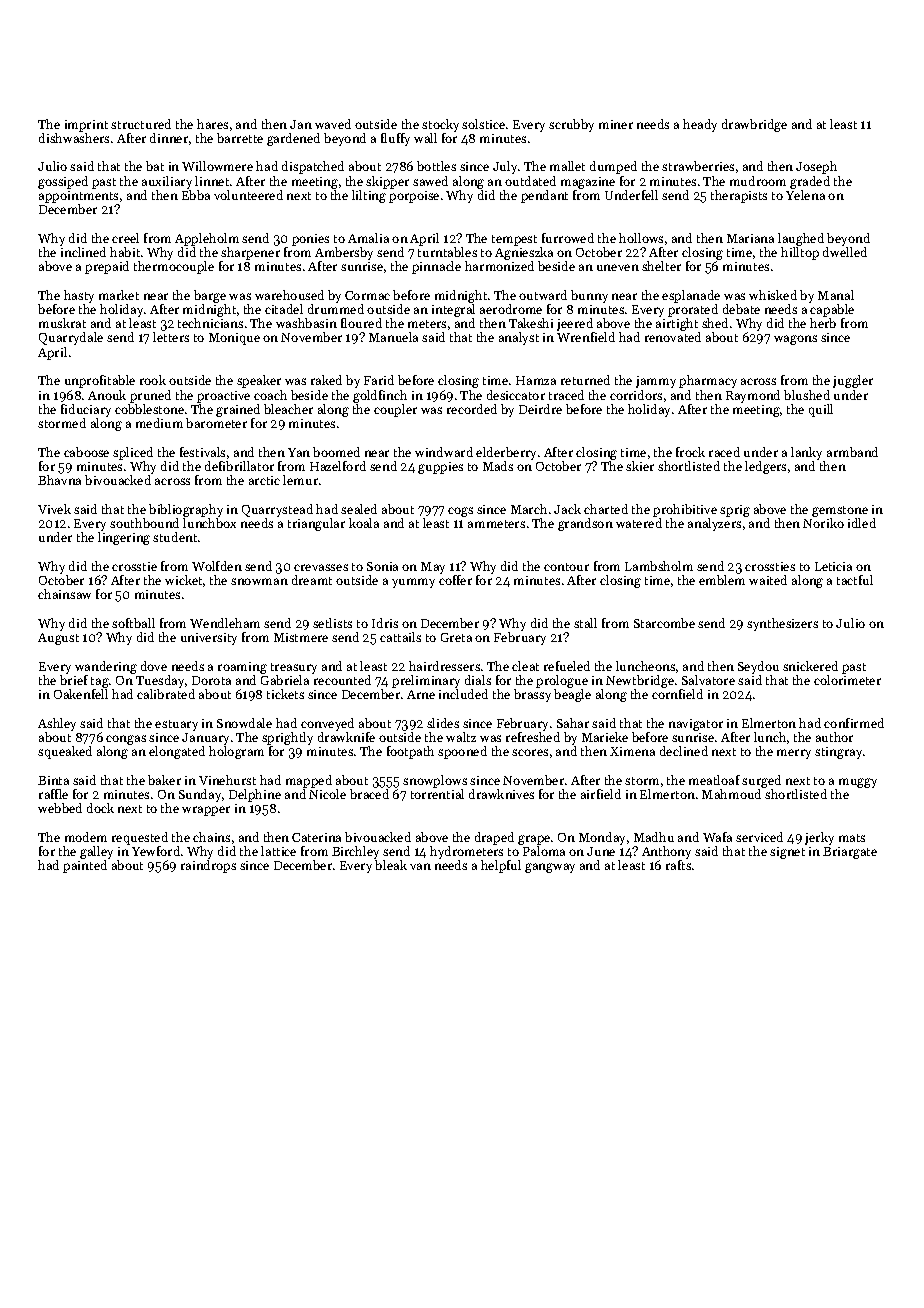  Describe the element at coordinates (761, 781) in the screenshot. I see `surged` at that location.
